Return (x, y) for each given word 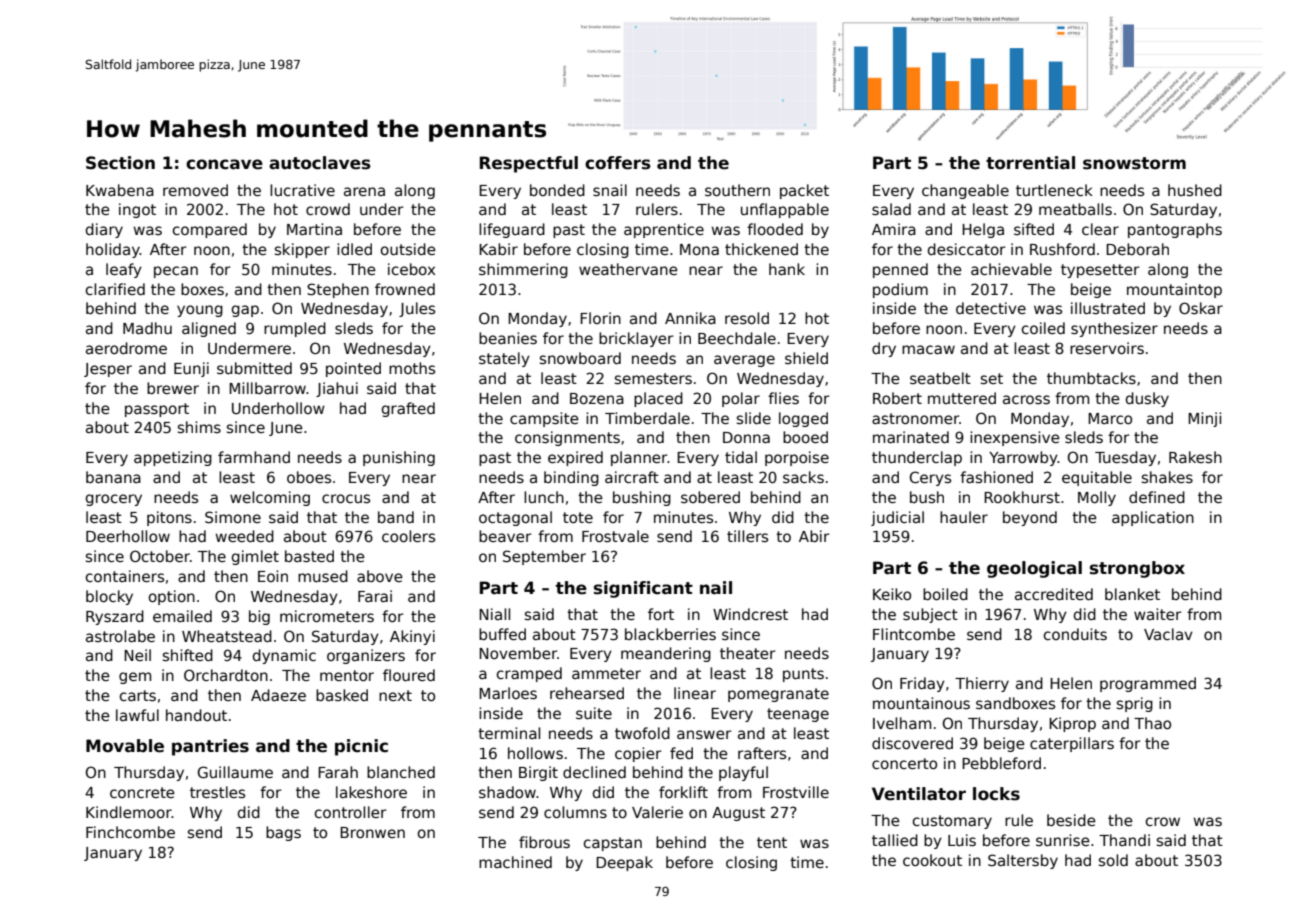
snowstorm (1134, 163)
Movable (125, 746)
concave (224, 164)
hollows (535, 753)
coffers (618, 163)
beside (1071, 820)
